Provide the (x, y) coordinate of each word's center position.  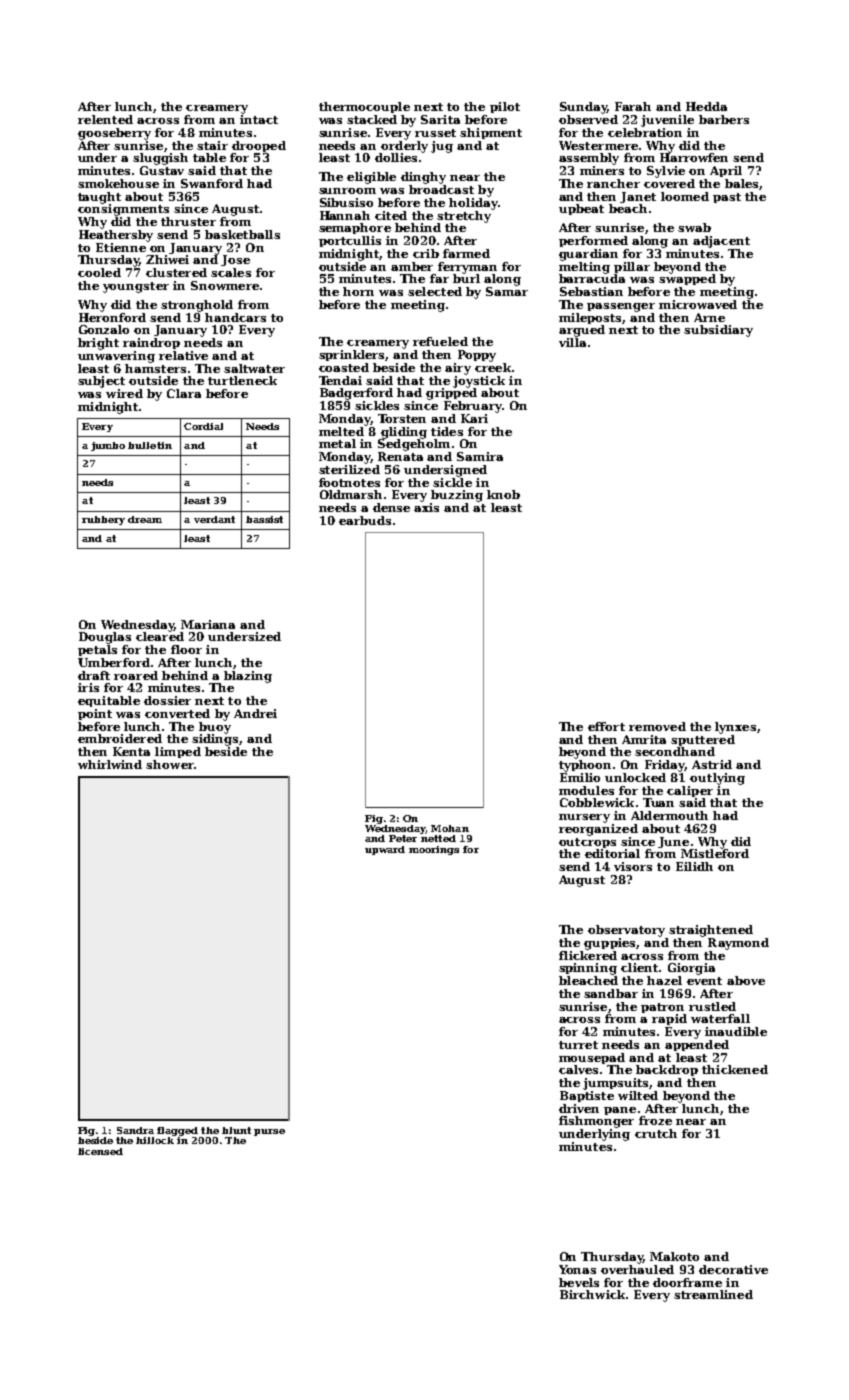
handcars (235, 317)
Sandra (135, 1130)
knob (503, 494)
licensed (100, 1151)
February (473, 407)
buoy (215, 728)
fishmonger (596, 1122)
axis (426, 507)
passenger (621, 307)
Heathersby (116, 236)
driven (579, 1108)
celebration (645, 132)
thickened (735, 1069)
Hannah (345, 215)
